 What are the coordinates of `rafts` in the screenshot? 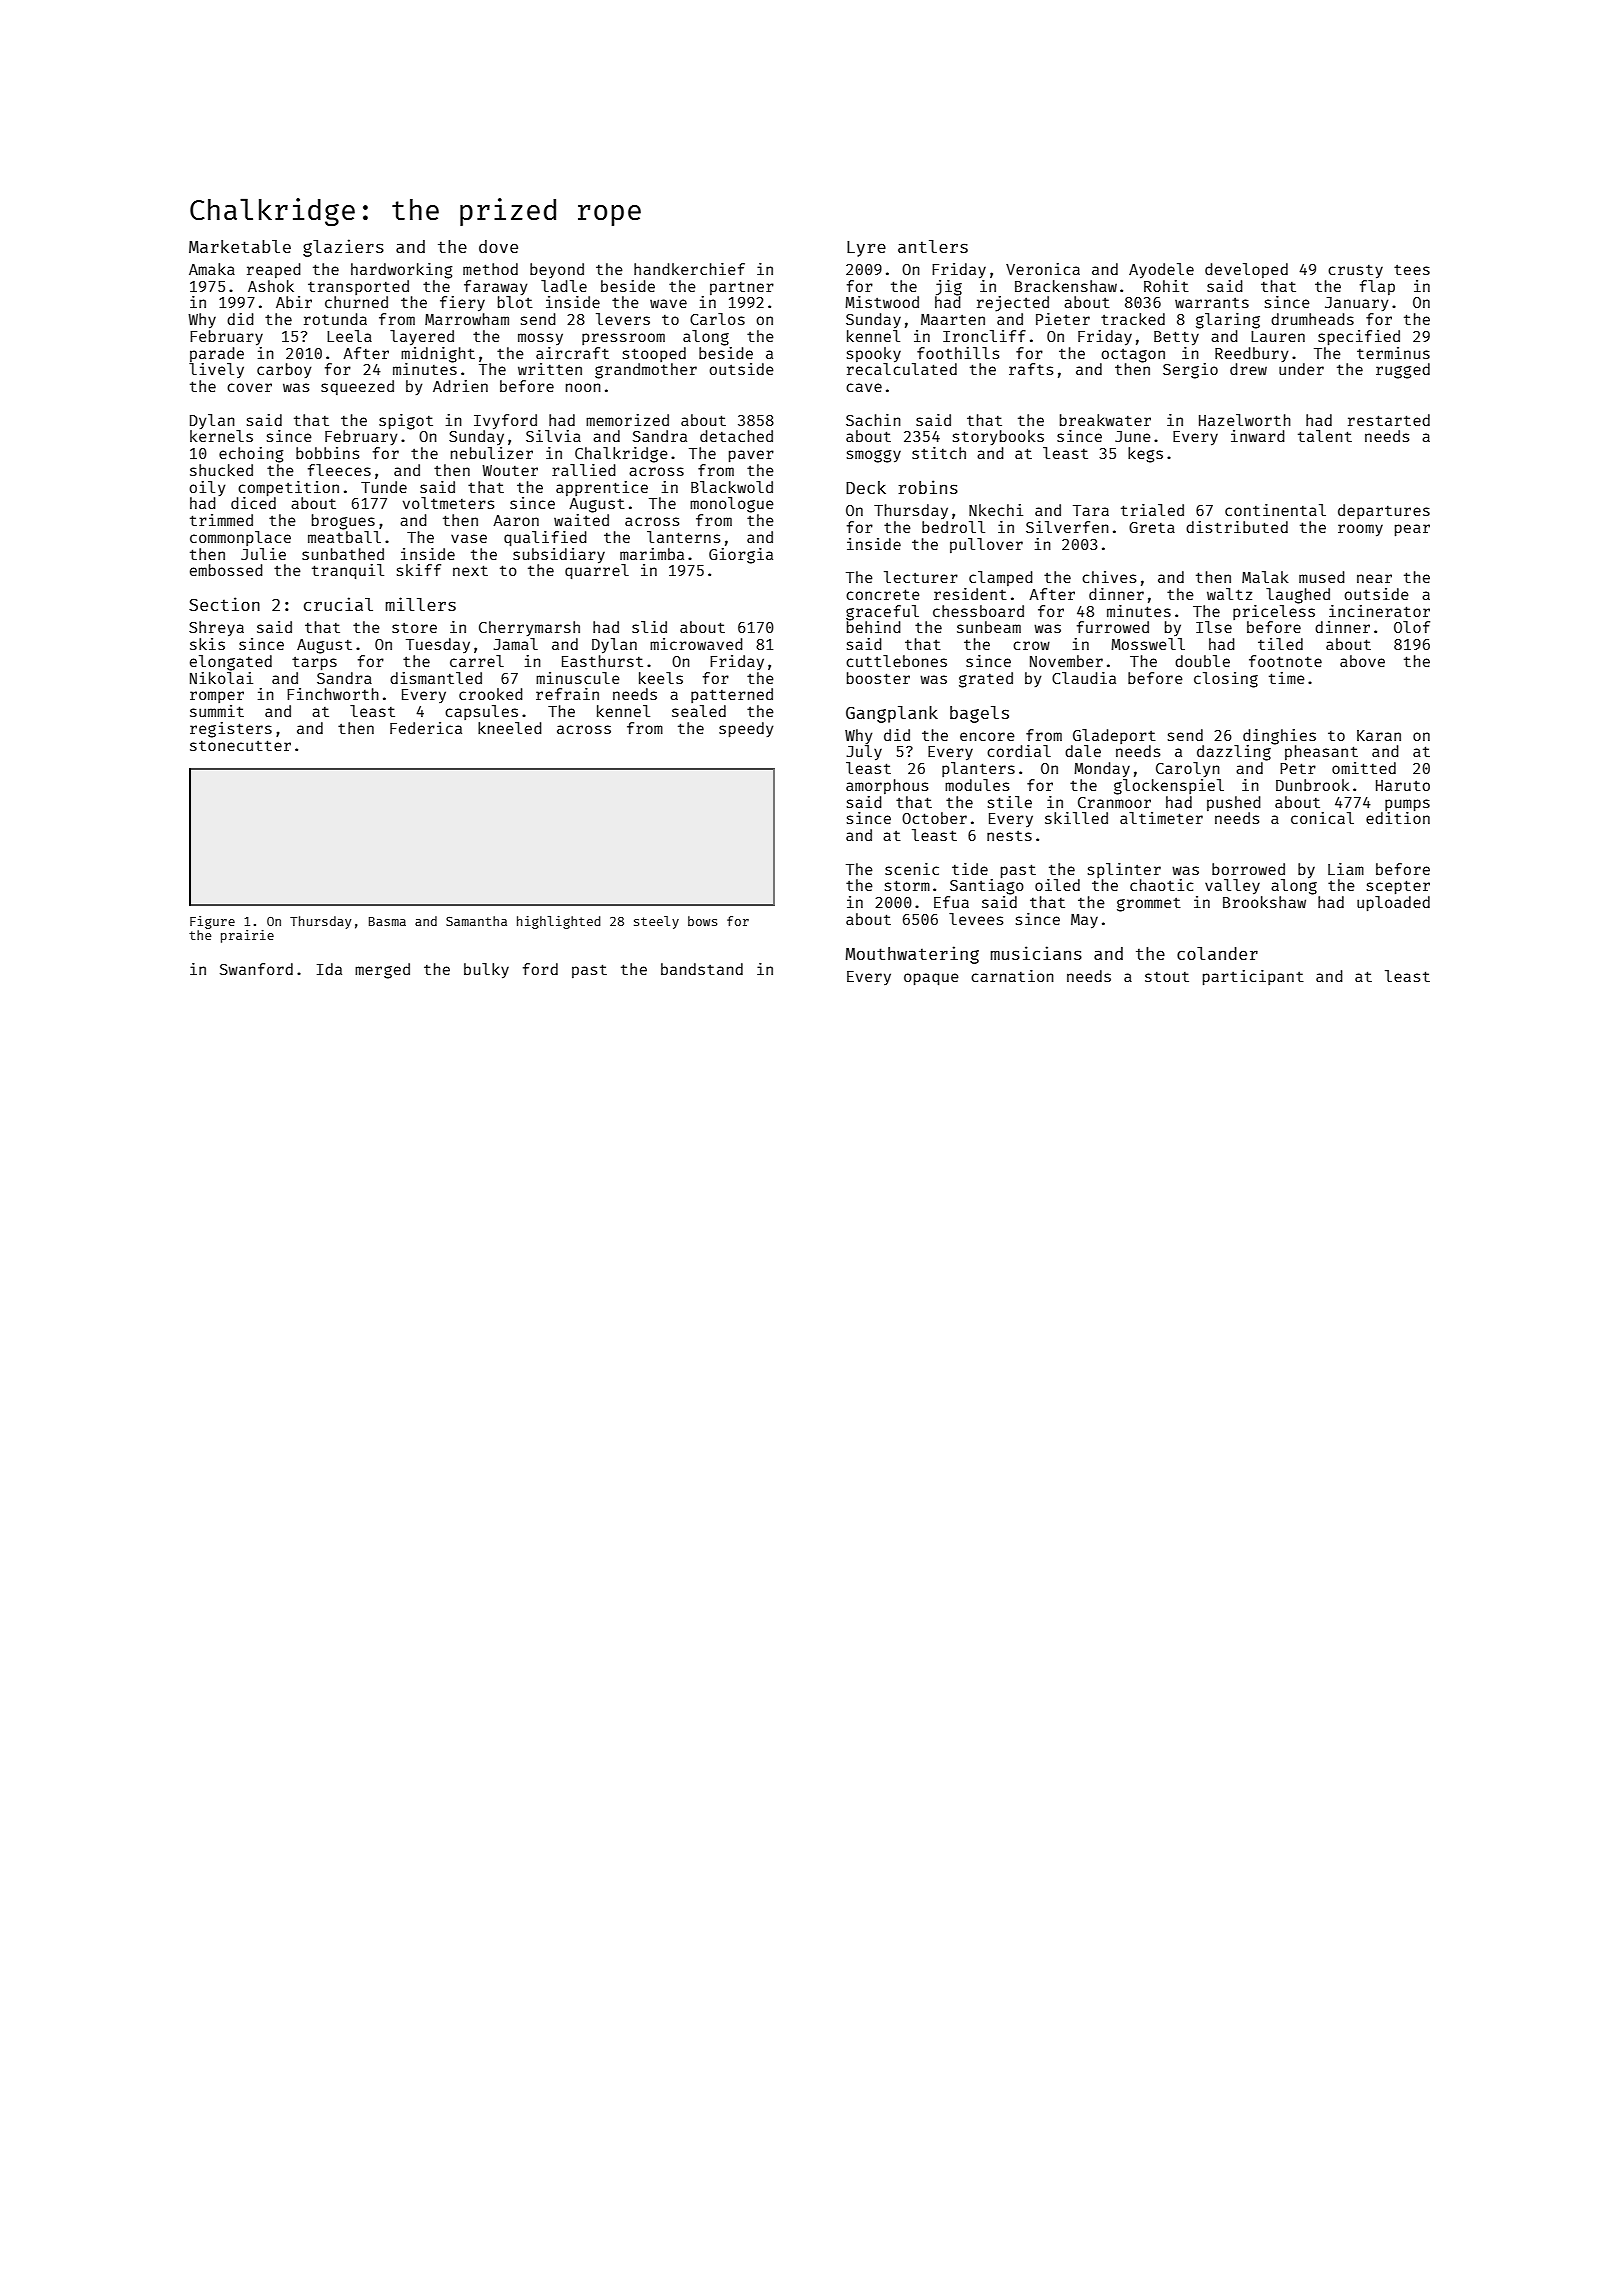 It's located at (1031, 369).
